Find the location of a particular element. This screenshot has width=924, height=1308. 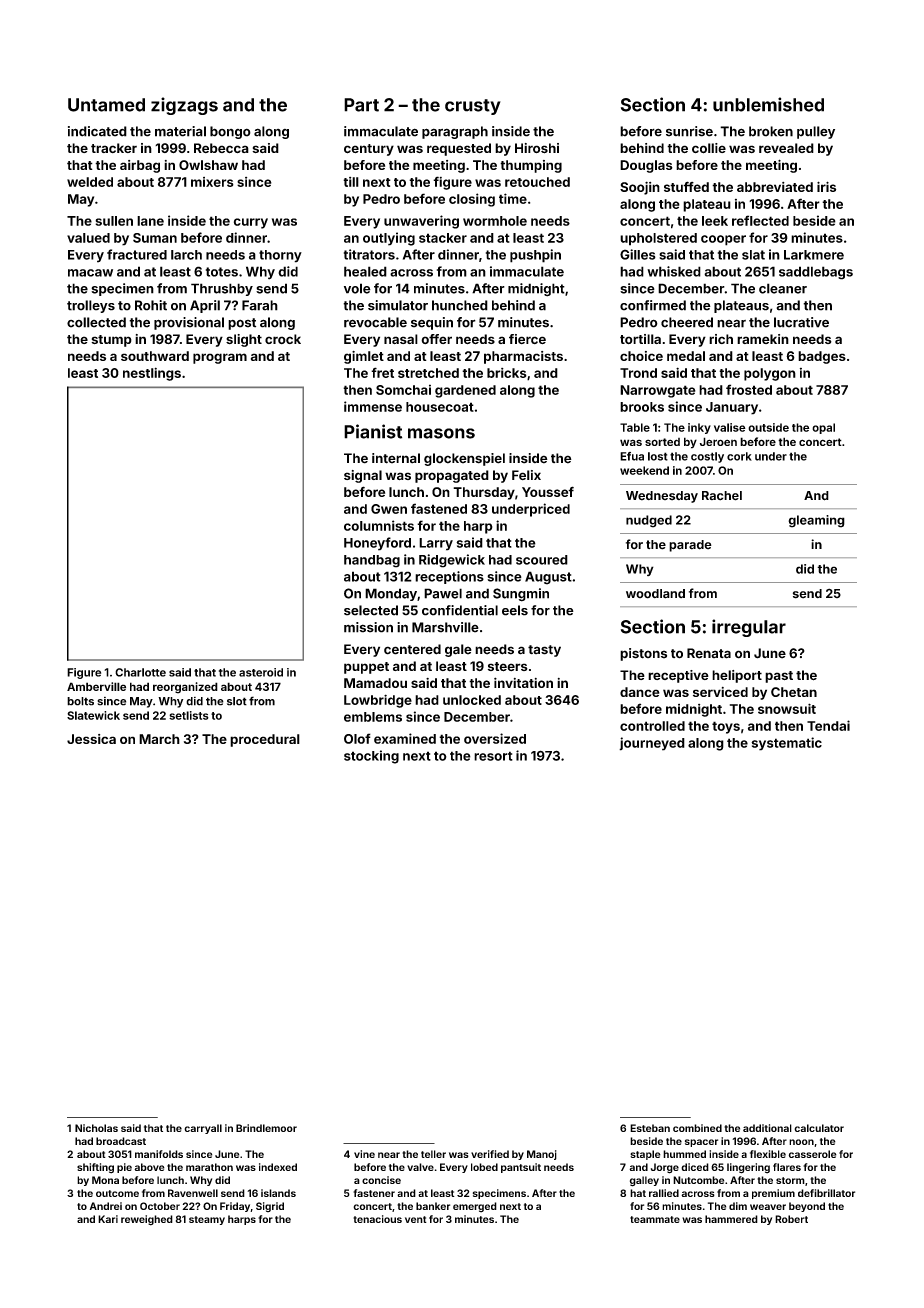

badges is located at coordinates (822, 357).
